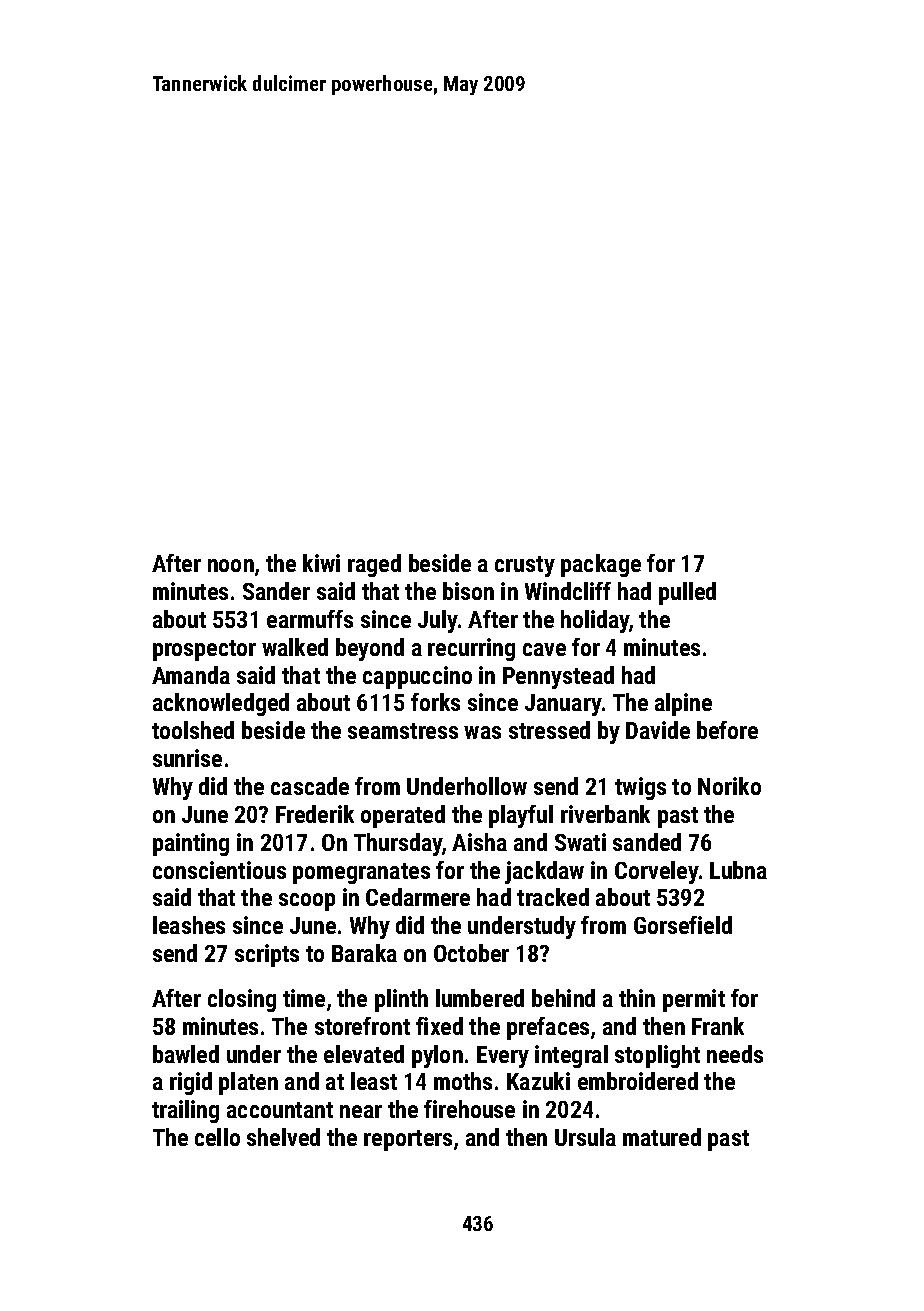 The image size is (924, 1311). I want to click on Aisha, so click(479, 842).
